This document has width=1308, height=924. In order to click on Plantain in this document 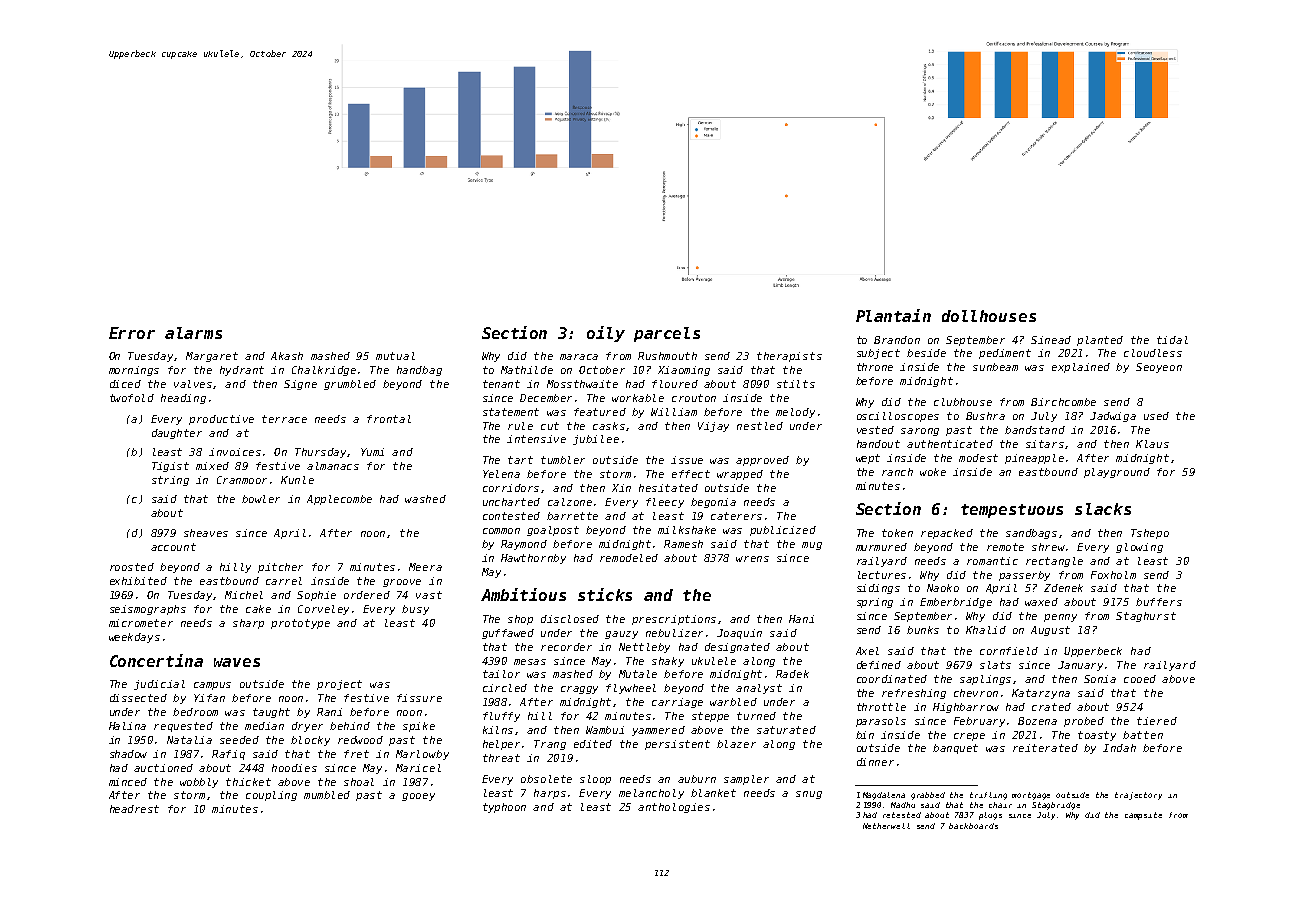, I will do `click(893, 315)`.
